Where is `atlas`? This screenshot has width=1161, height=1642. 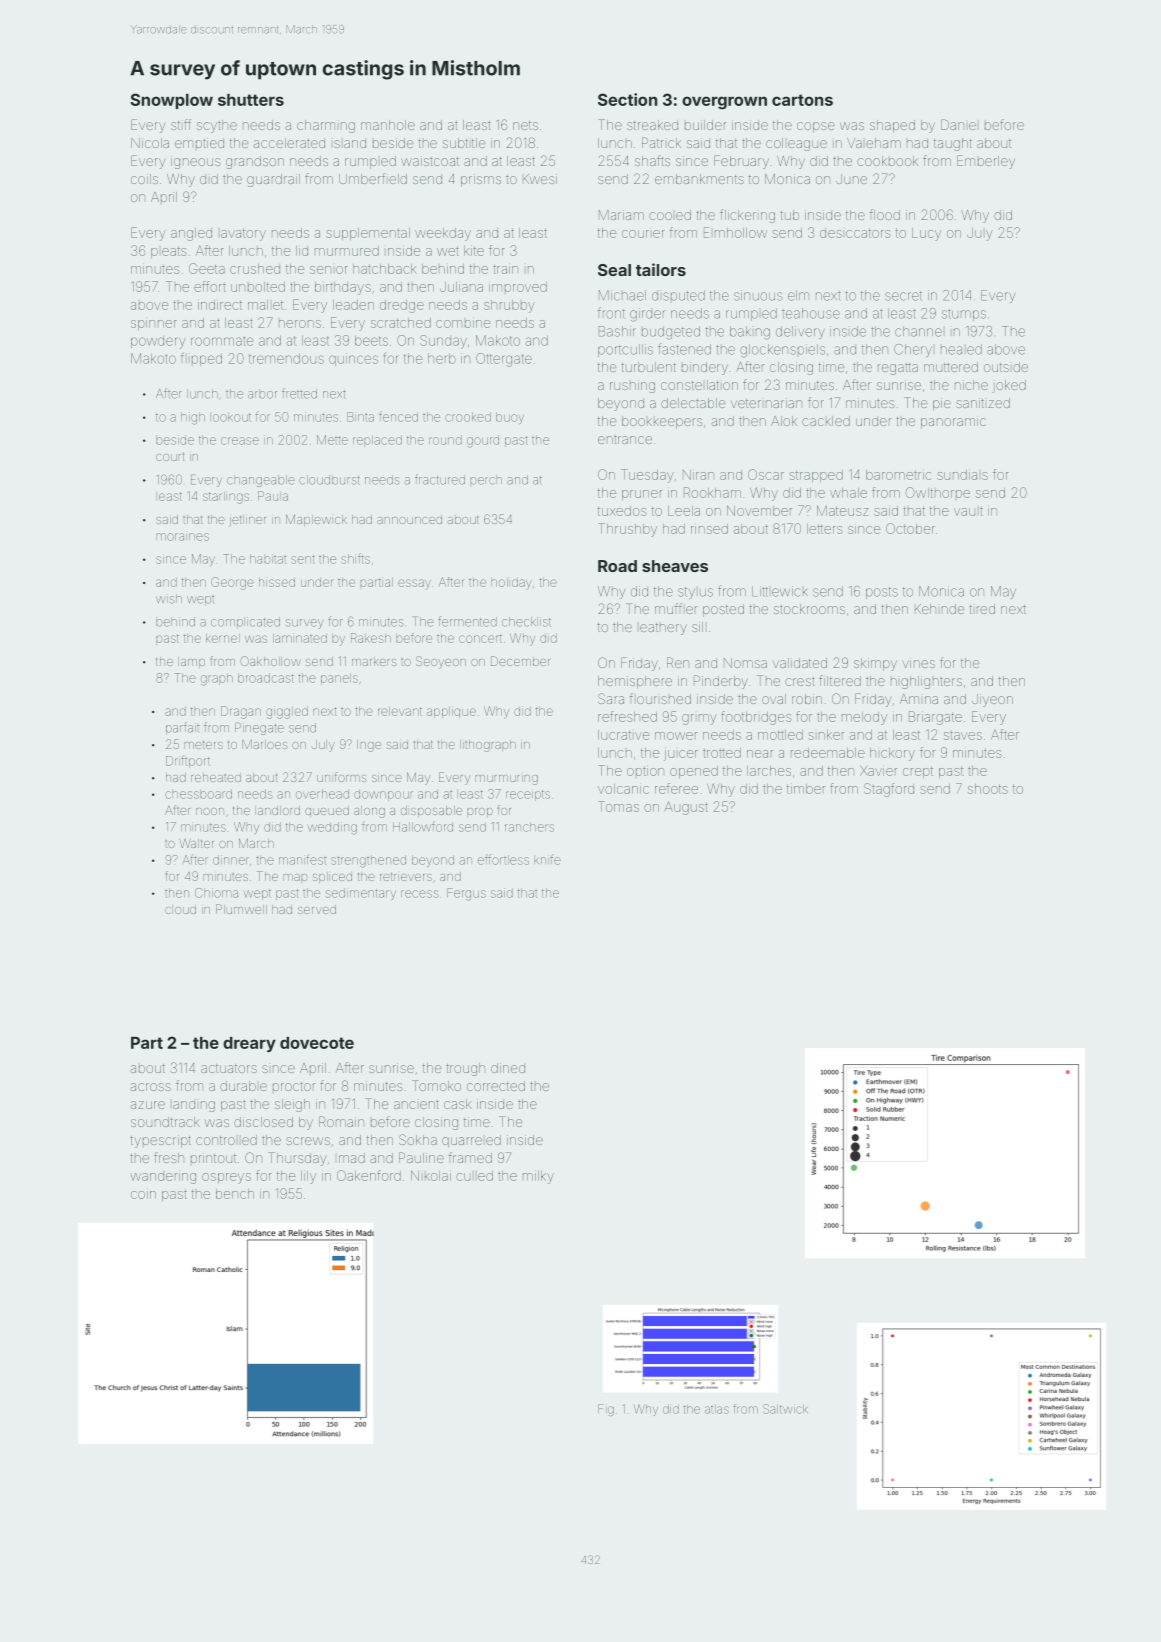
atlas is located at coordinates (717, 1409).
